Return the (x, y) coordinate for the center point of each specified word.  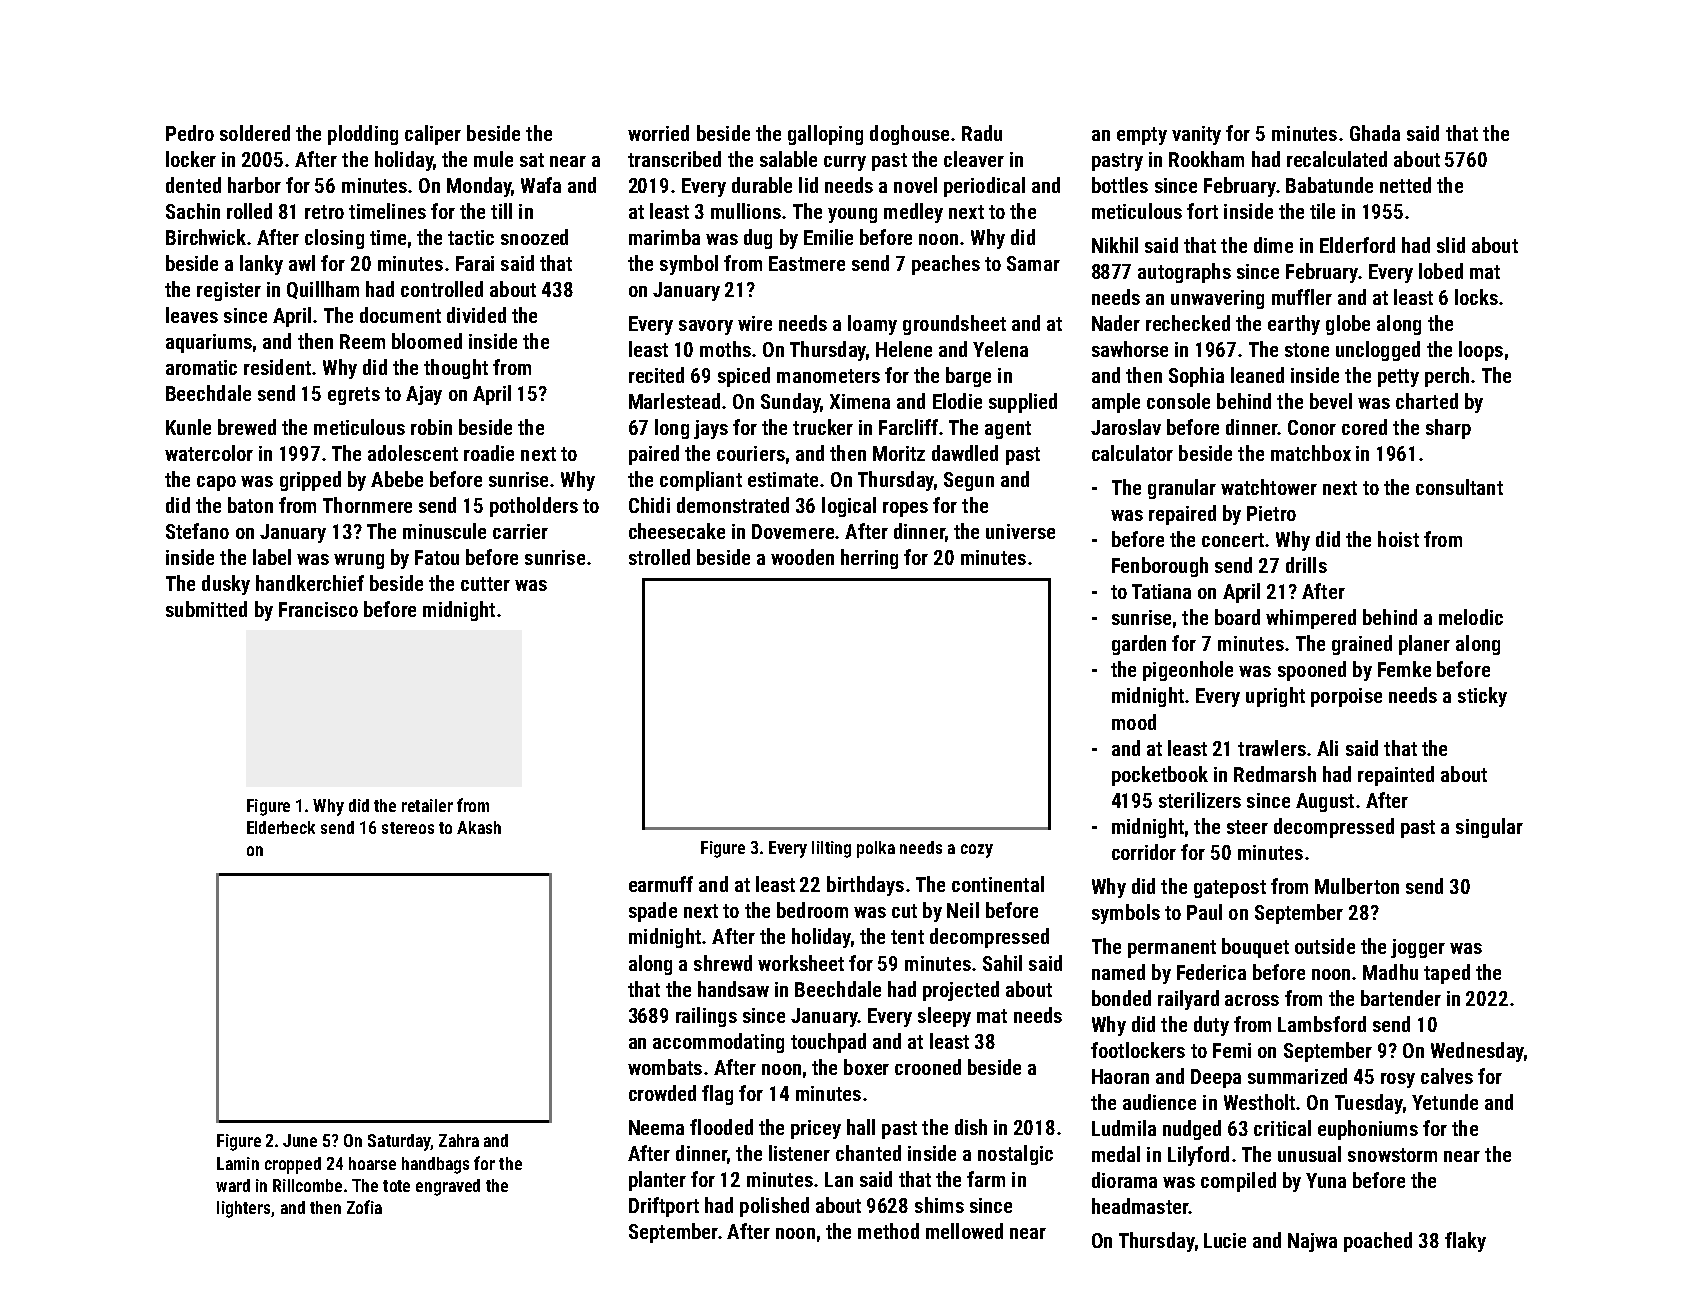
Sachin (193, 211)
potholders (534, 507)
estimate (783, 479)
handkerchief (310, 583)
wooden (802, 557)
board (1237, 617)
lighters (243, 1209)
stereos (408, 828)
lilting (831, 849)
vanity (1196, 135)
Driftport (664, 1207)
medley (913, 213)
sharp (1448, 429)
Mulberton (1357, 886)
